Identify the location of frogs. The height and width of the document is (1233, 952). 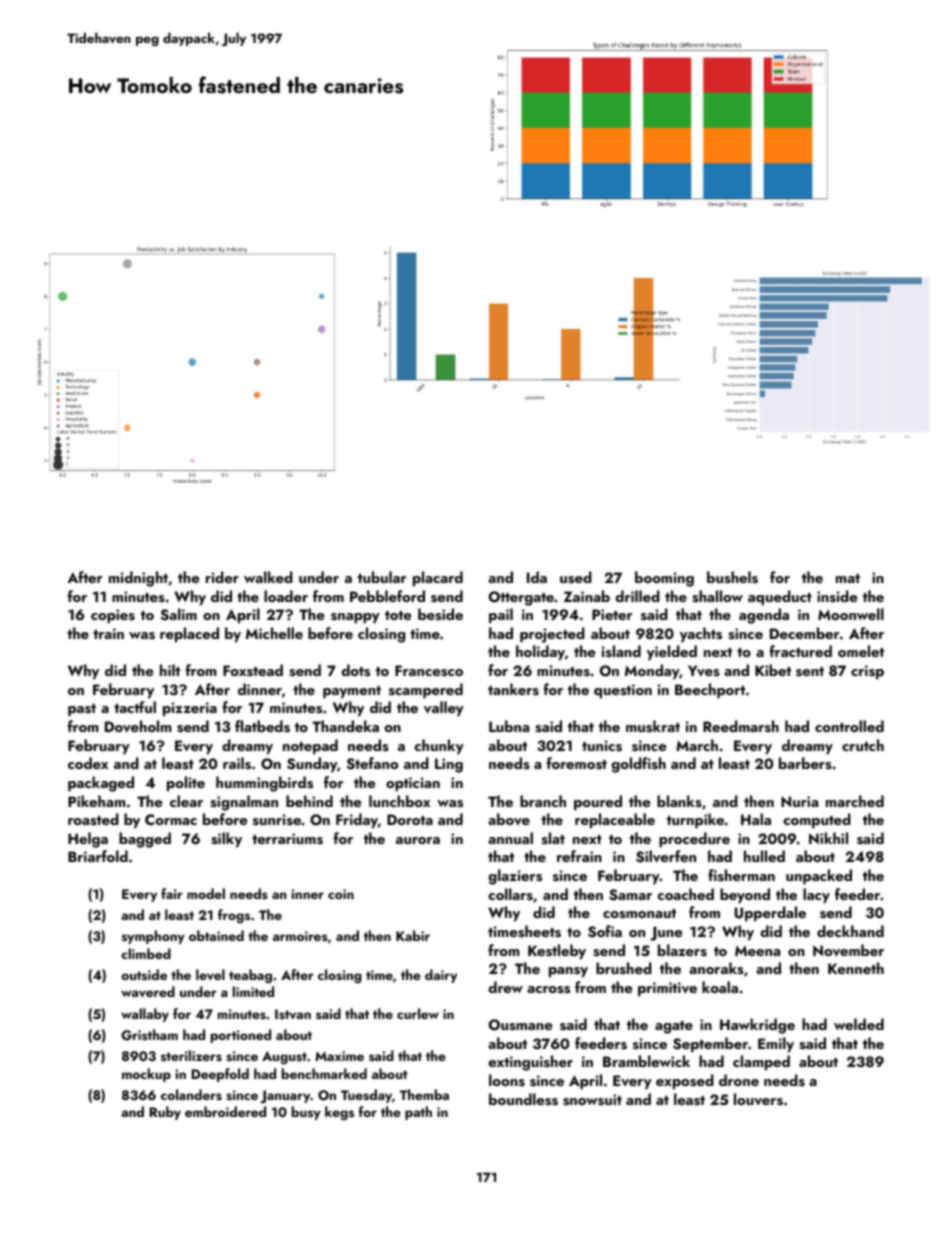
(234, 916).
